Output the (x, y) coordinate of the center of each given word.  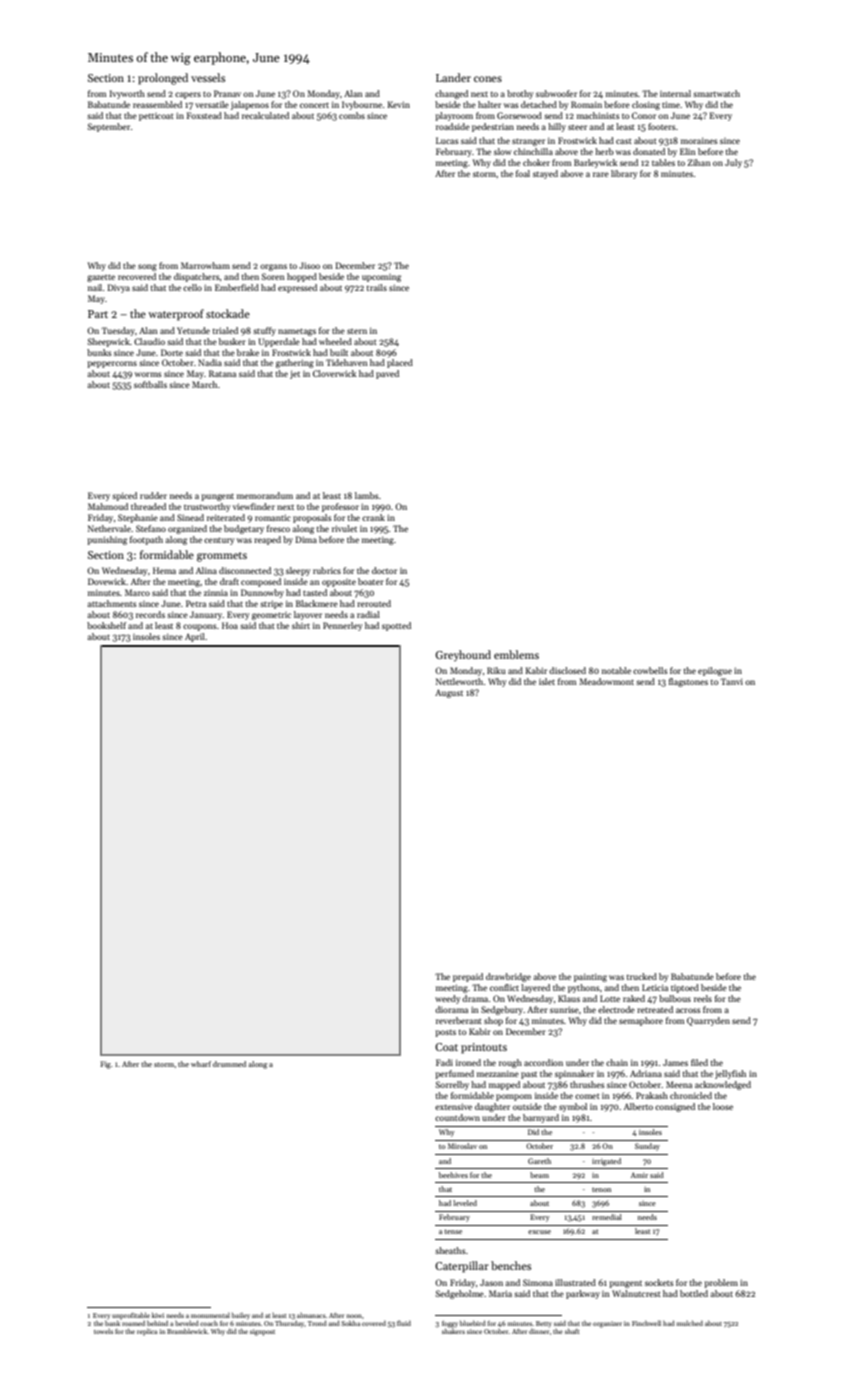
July (733, 163)
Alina (206, 570)
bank (112, 1323)
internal (675, 93)
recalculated (265, 115)
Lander (453, 77)
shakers (453, 1331)
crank (373, 517)
